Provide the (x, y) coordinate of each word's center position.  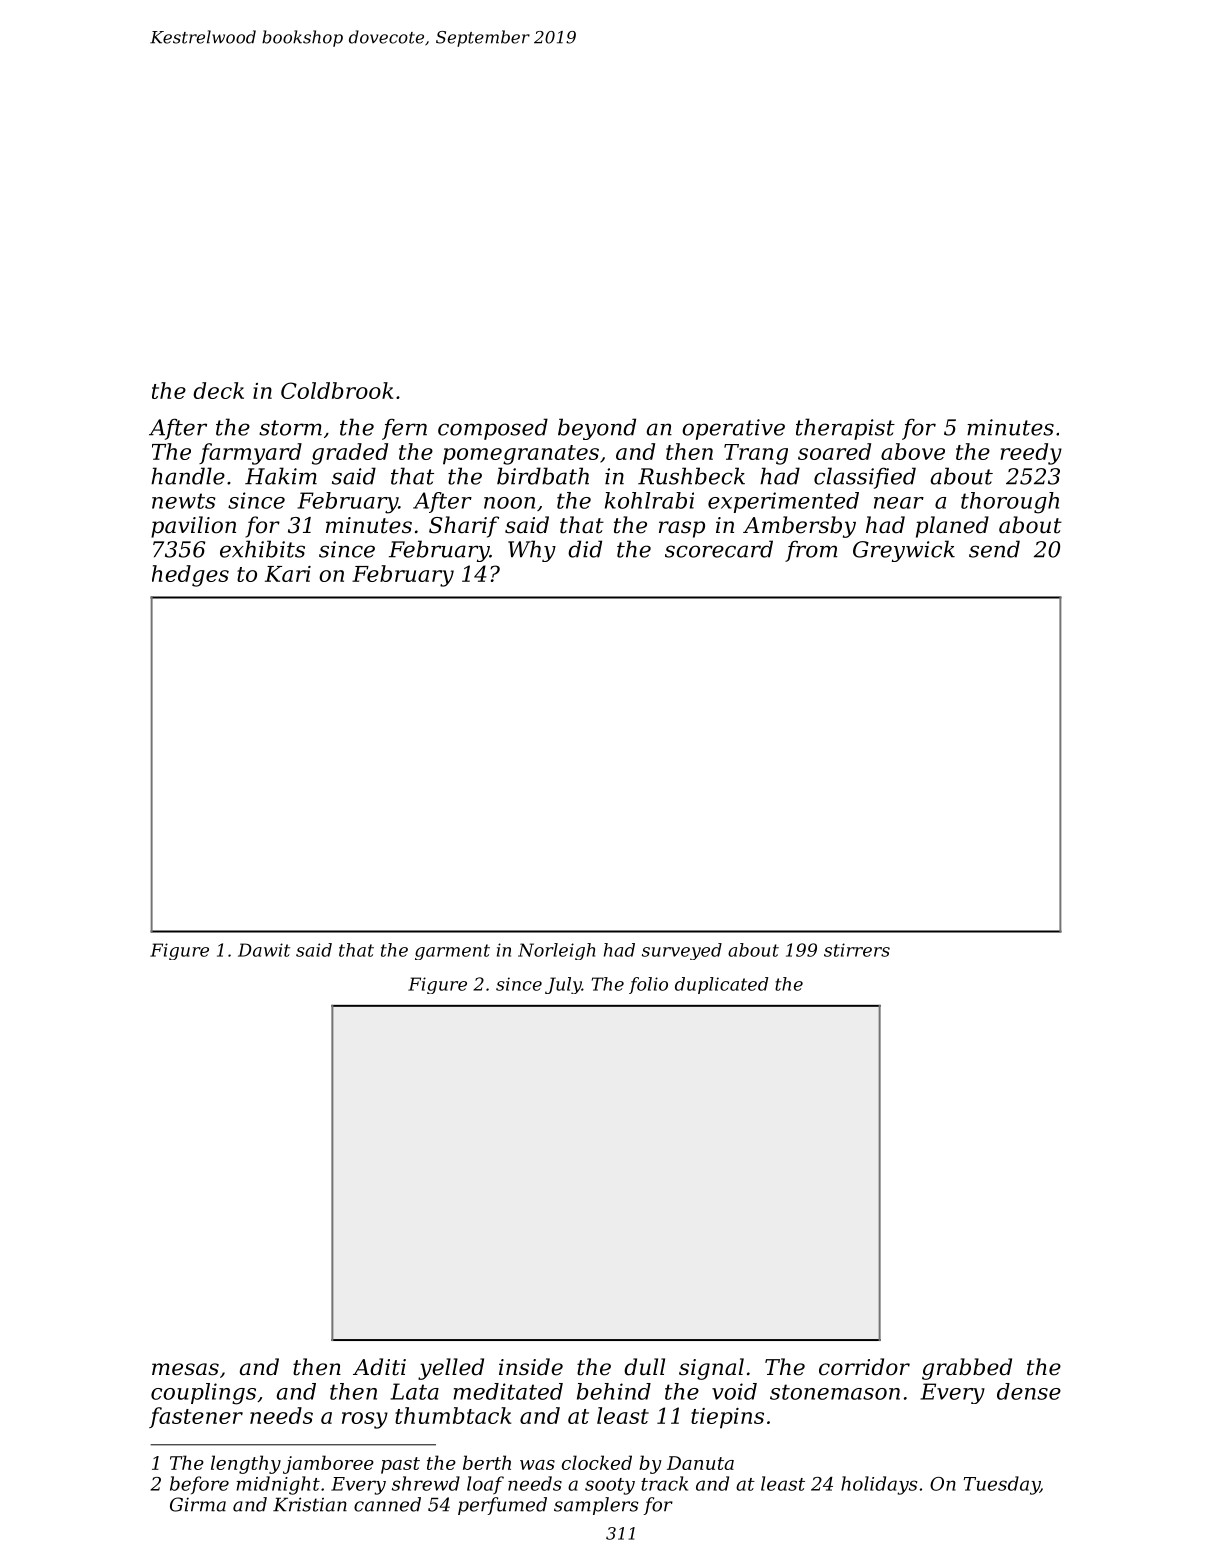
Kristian (310, 1504)
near (899, 503)
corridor (864, 1367)
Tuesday (1002, 1485)
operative (733, 429)
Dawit (264, 950)
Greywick (904, 551)
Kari (288, 574)
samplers (596, 1506)
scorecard (719, 549)
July (563, 985)
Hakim (281, 476)
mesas (185, 1369)
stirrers (857, 950)
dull (644, 1367)
